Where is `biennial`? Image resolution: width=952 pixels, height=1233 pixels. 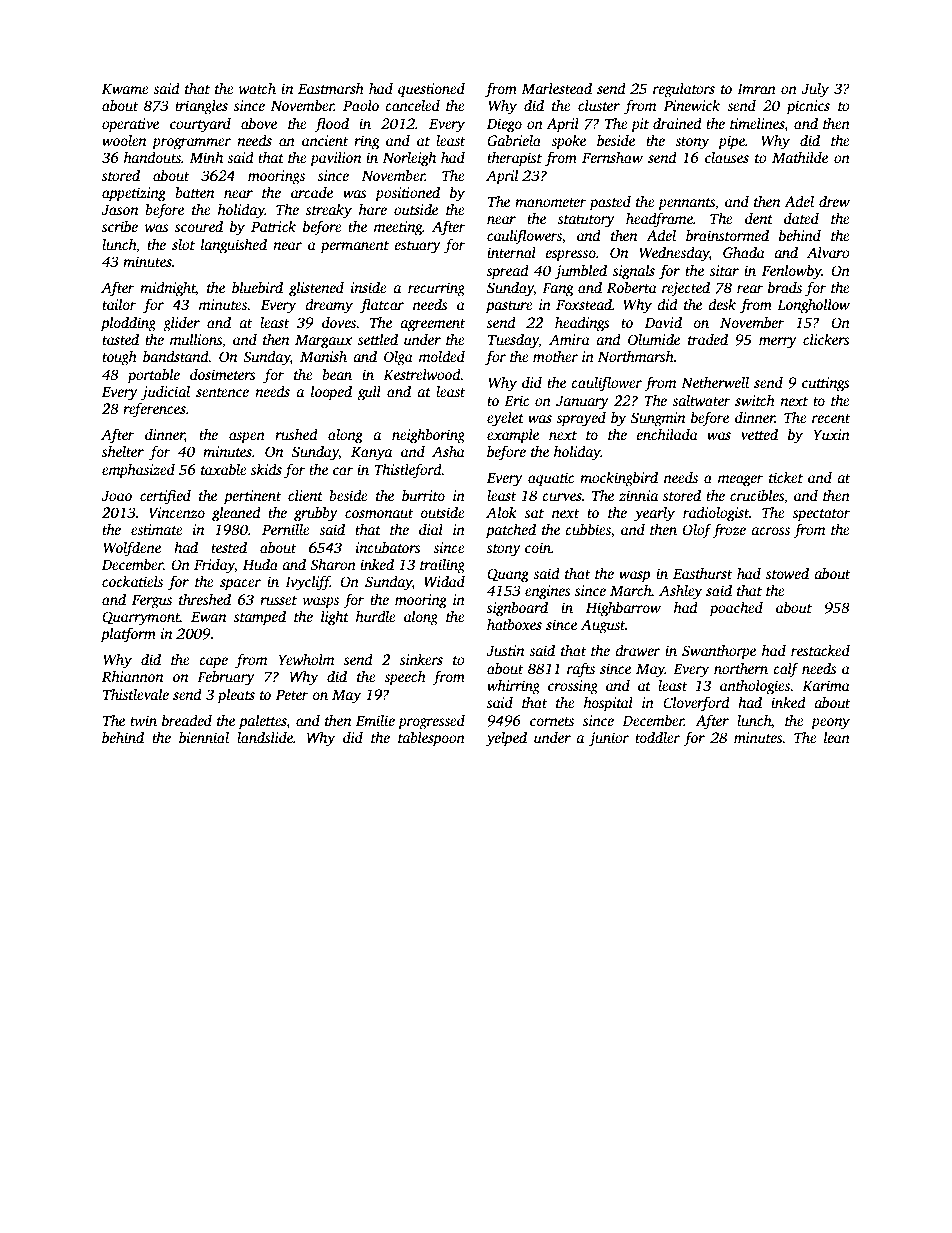
biennial is located at coordinates (204, 737).
